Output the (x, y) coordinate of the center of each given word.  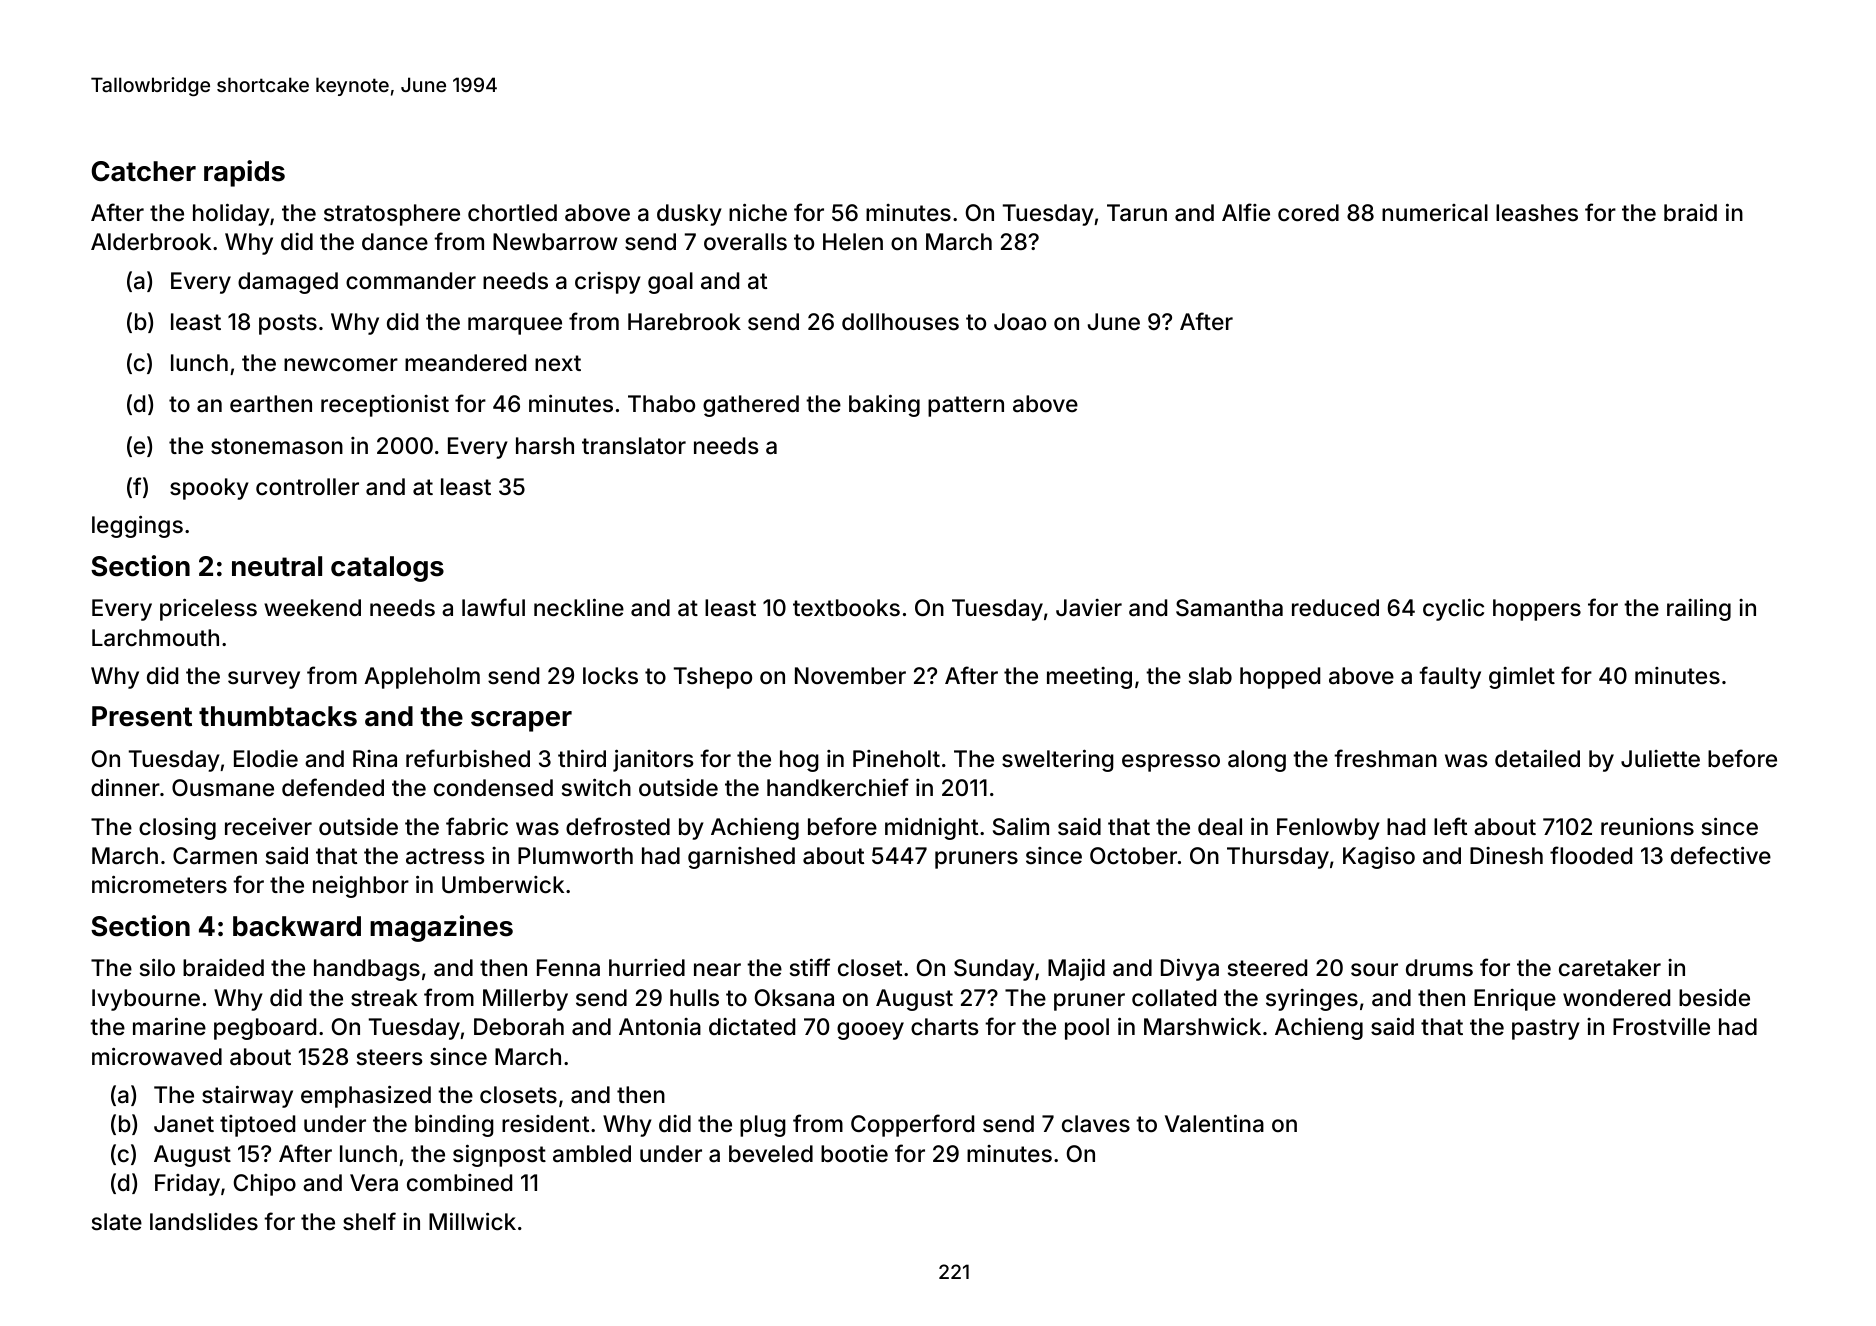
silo (157, 968)
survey (264, 680)
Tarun (1137, 213)
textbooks (846, 608)
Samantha (1229, 608)
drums (1439, 968)
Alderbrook (151, 242)
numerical (1435, 213)
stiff (810, 967)
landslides (204, 1222)
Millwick (472, 1221)
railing (1699, 609)
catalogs (387, 569)
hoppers (1537, 610)
